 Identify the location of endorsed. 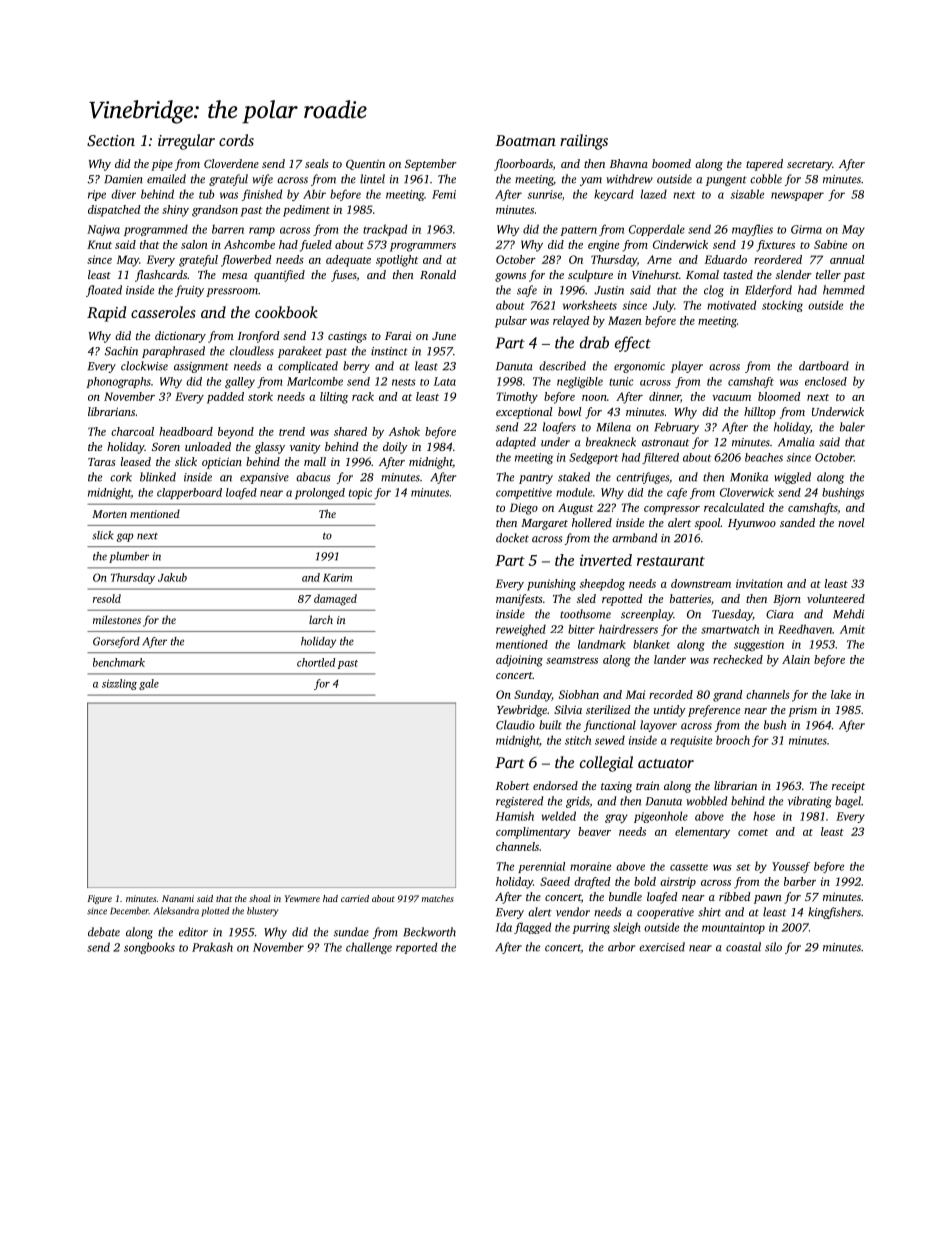
(555, 785).
